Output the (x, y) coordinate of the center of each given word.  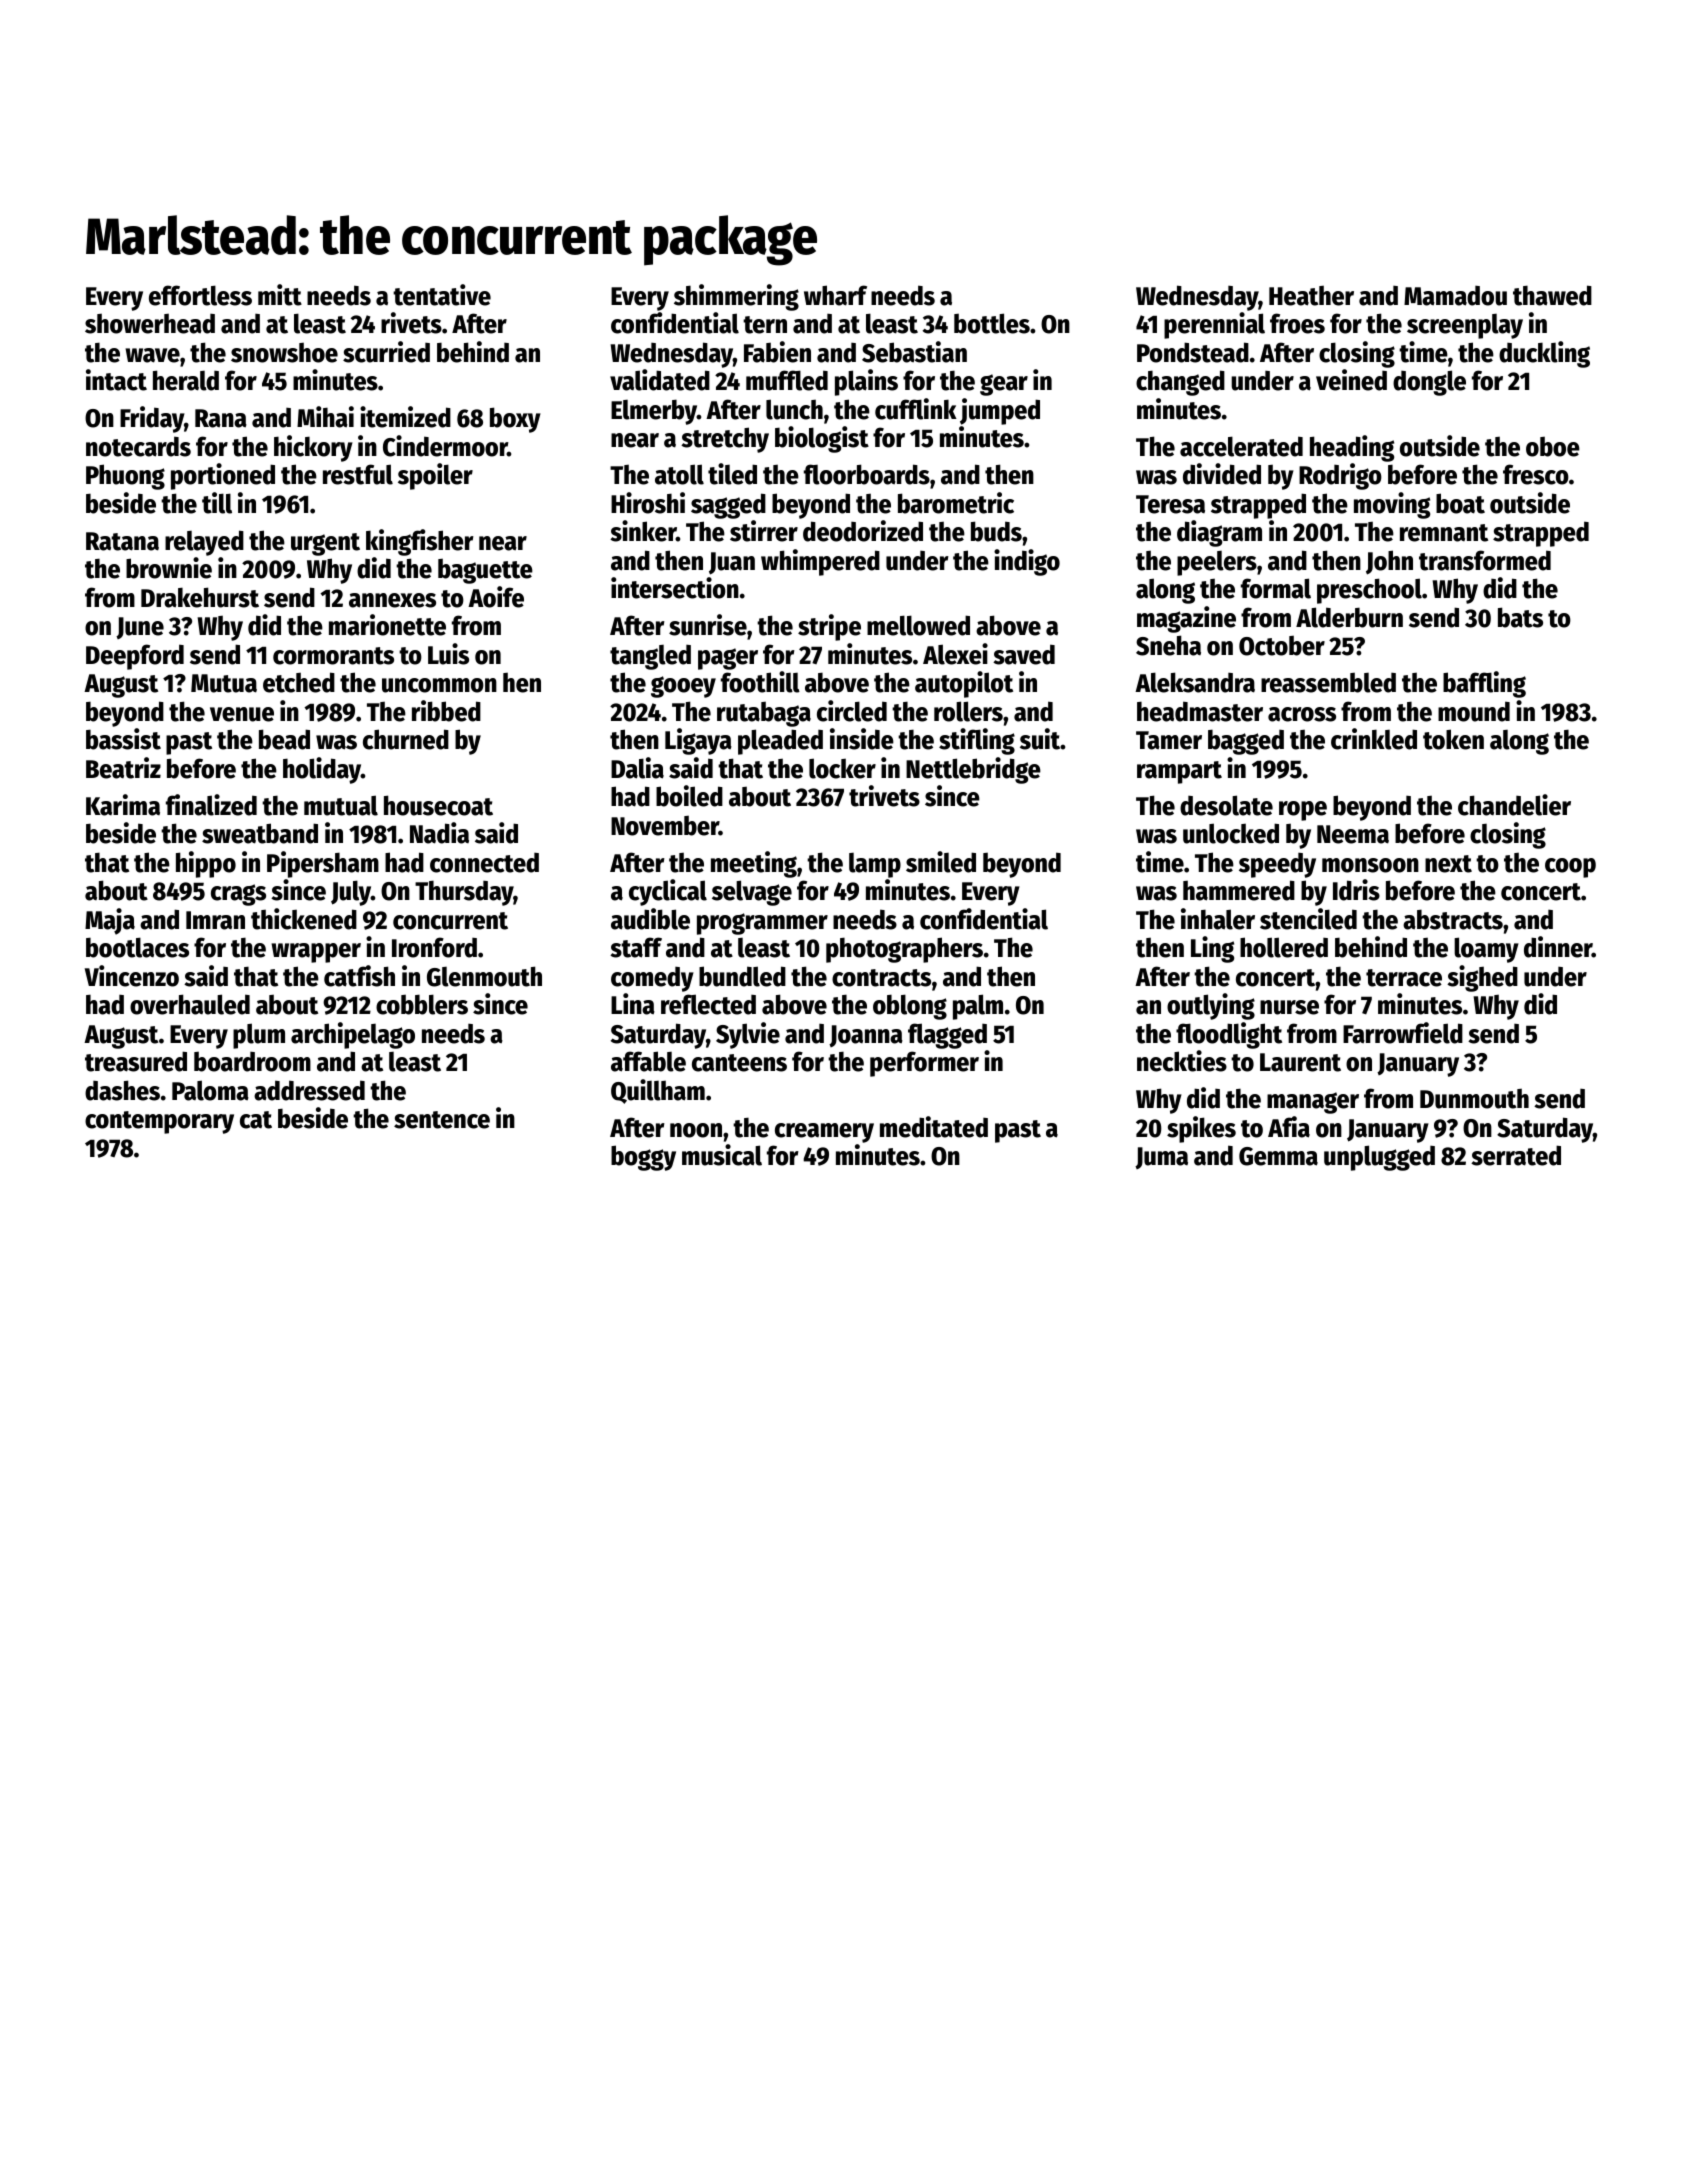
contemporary (159, 1122)
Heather (1311, 296)
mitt (280, 295)
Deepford (135, 657)
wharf (835, 295)
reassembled (1328, 683)
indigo (1027, 562)
